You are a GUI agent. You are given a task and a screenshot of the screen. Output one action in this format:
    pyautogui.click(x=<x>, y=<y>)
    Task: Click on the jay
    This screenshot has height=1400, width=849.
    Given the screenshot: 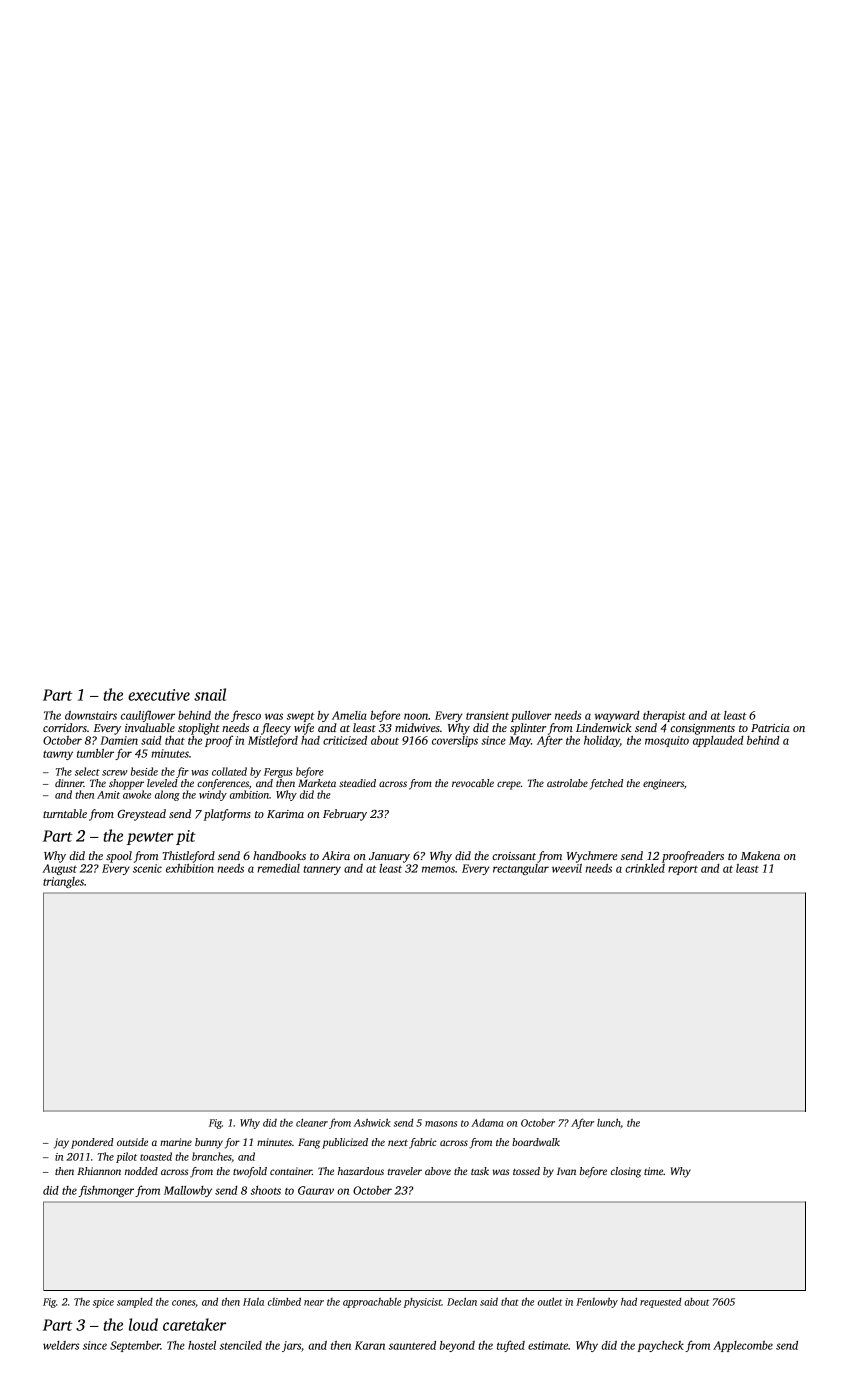 What is the action you would take?
    pyautogui.click(x=61, y=1143)
